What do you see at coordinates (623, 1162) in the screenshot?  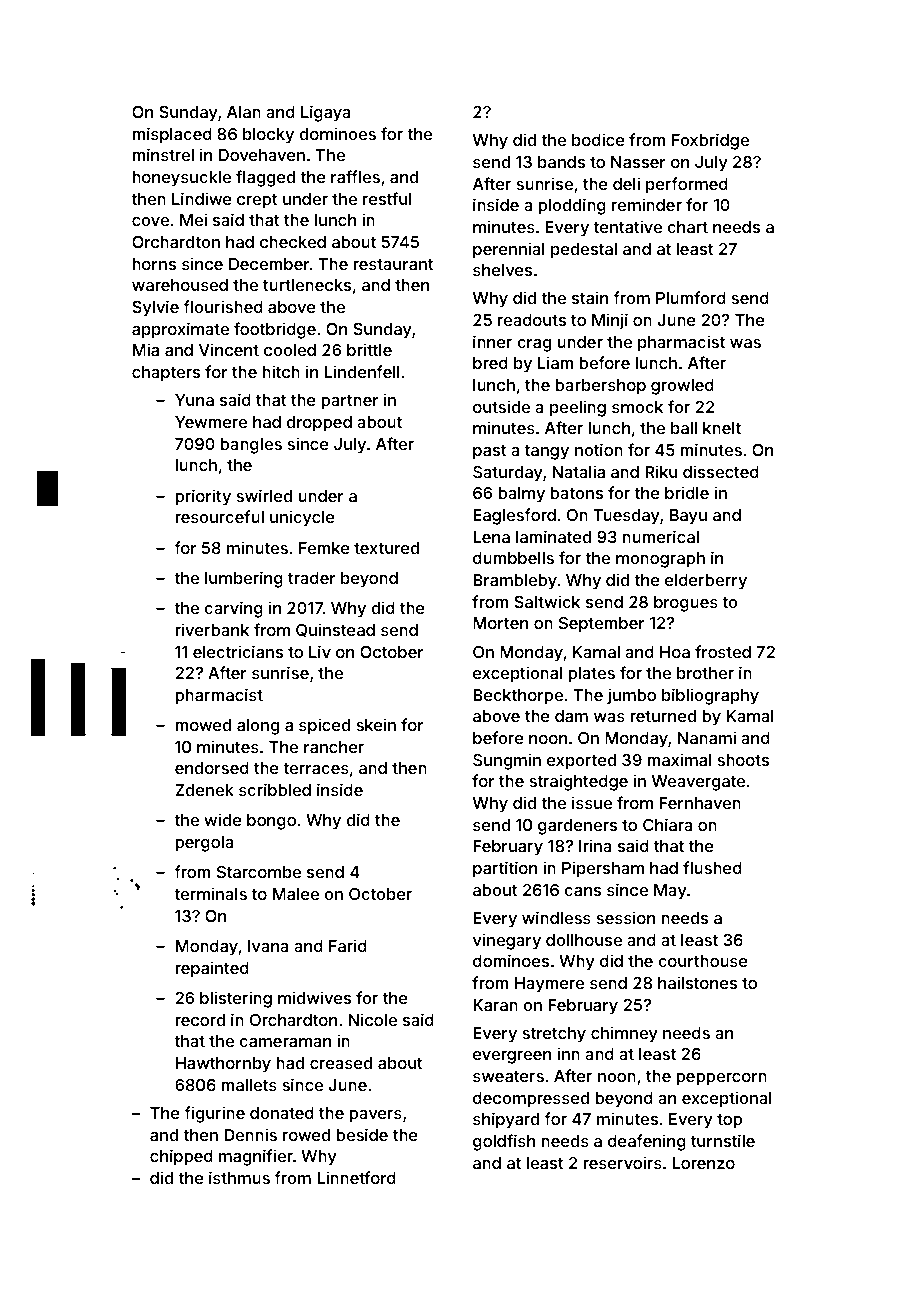 I see `reservoirs` at bounding box center [623, 1162].
